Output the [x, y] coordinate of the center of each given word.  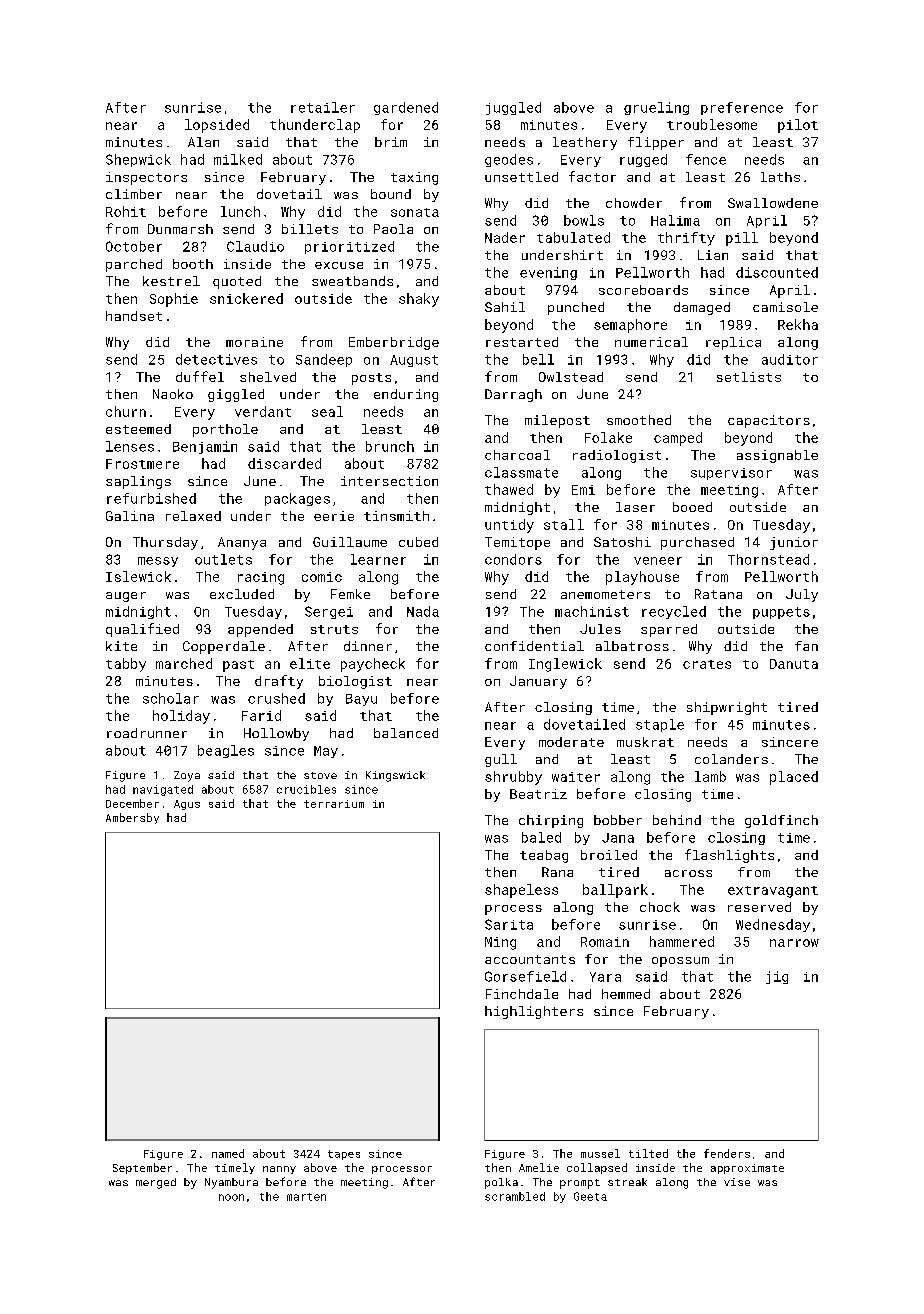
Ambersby [132, 818]
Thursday [165, 543]
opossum [680, 962]
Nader [505, 237]
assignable [777, 456]
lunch [240, 211]
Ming [500, 943]
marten [306, 1197]
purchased [697, 543]
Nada [423, 611]
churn [126, 411]
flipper [656, 143]
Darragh [513, 395]
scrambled [515, 1196]
